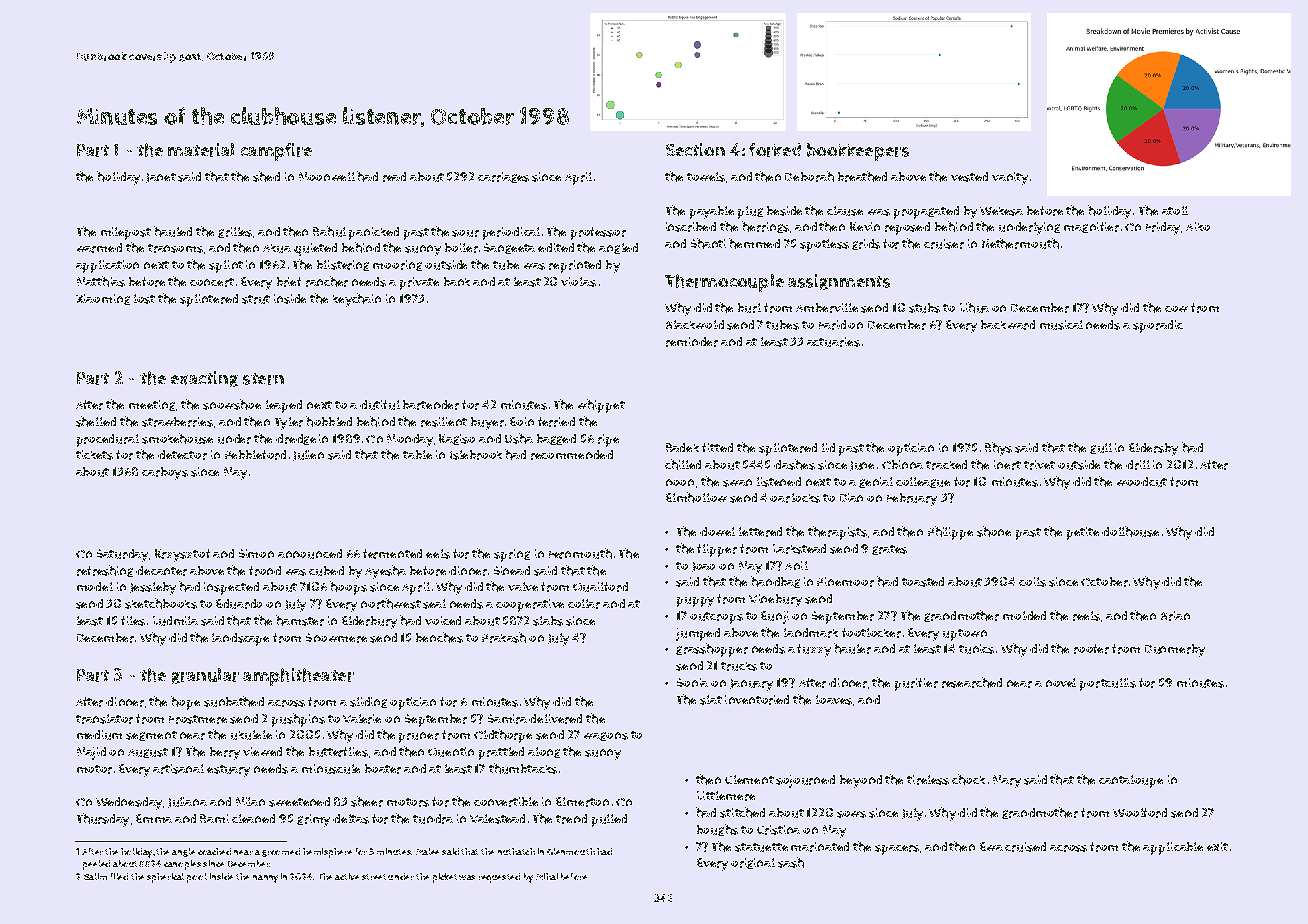 The height and width of the screenshot is (924, 1308). I want to click on woodcut, so click(1142, 482).
